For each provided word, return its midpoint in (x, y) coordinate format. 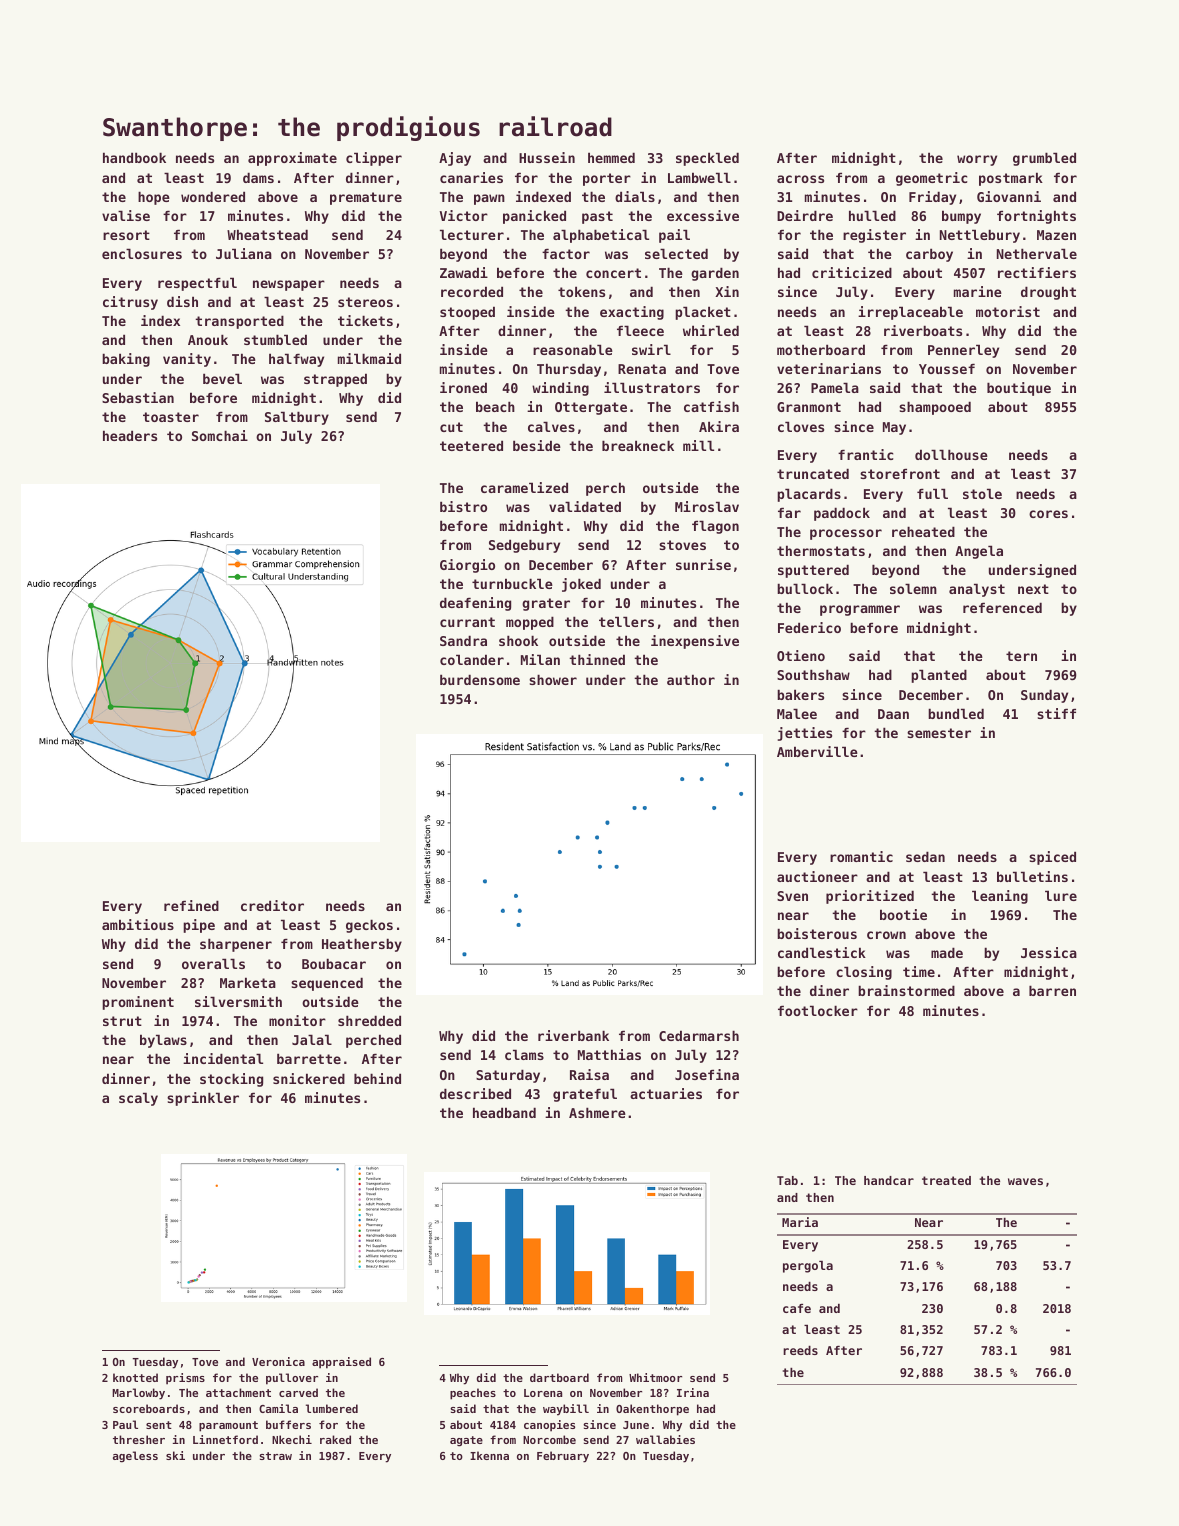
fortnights (1036, 217)
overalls (213, 963)
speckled (707, 159)
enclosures (142, 253)
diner (829, 990)
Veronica (278, 1361)
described (475, 1093)
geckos (369, 926)
